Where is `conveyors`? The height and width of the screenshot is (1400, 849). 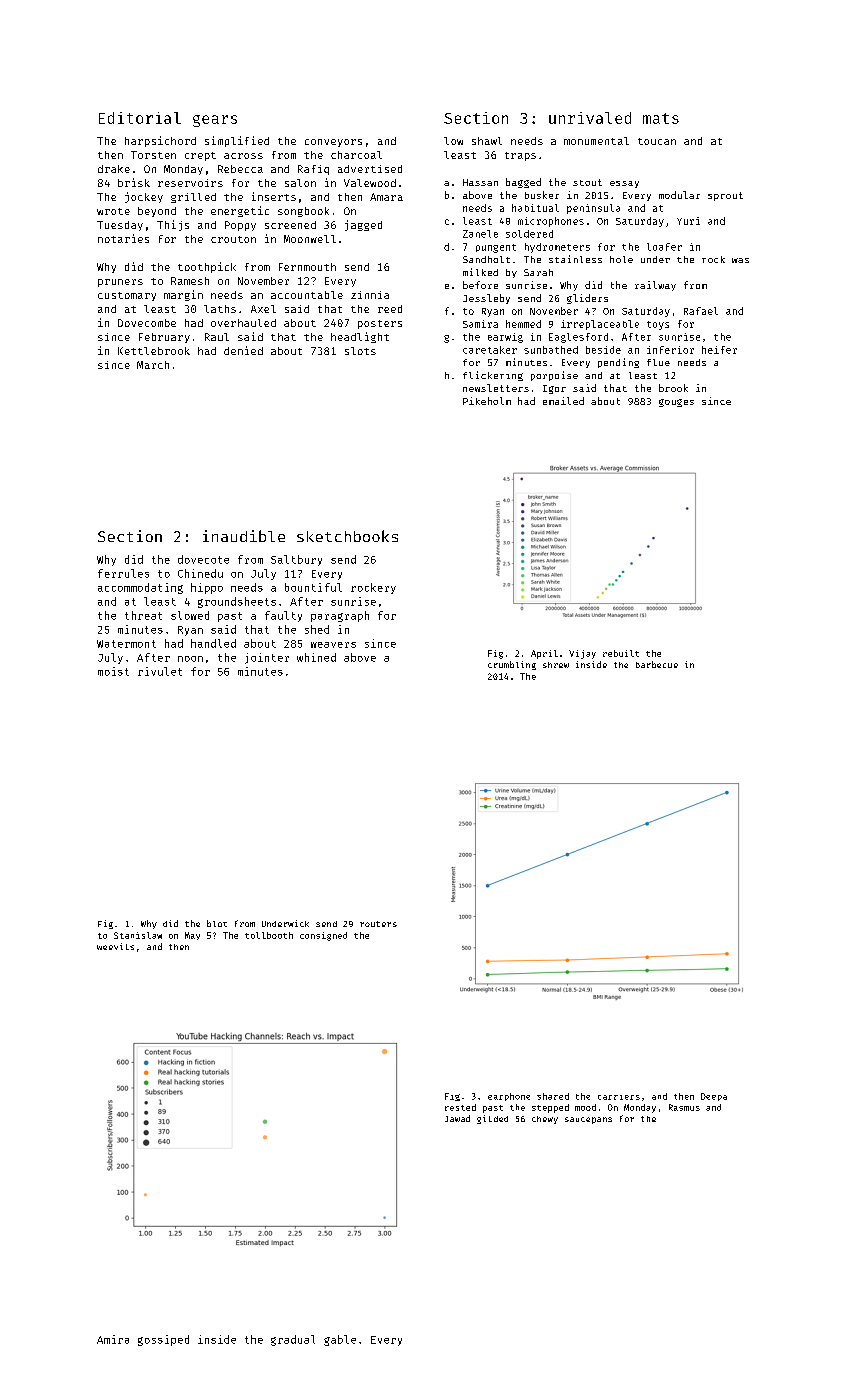
conveyors is located at coordinates (333, 143).
